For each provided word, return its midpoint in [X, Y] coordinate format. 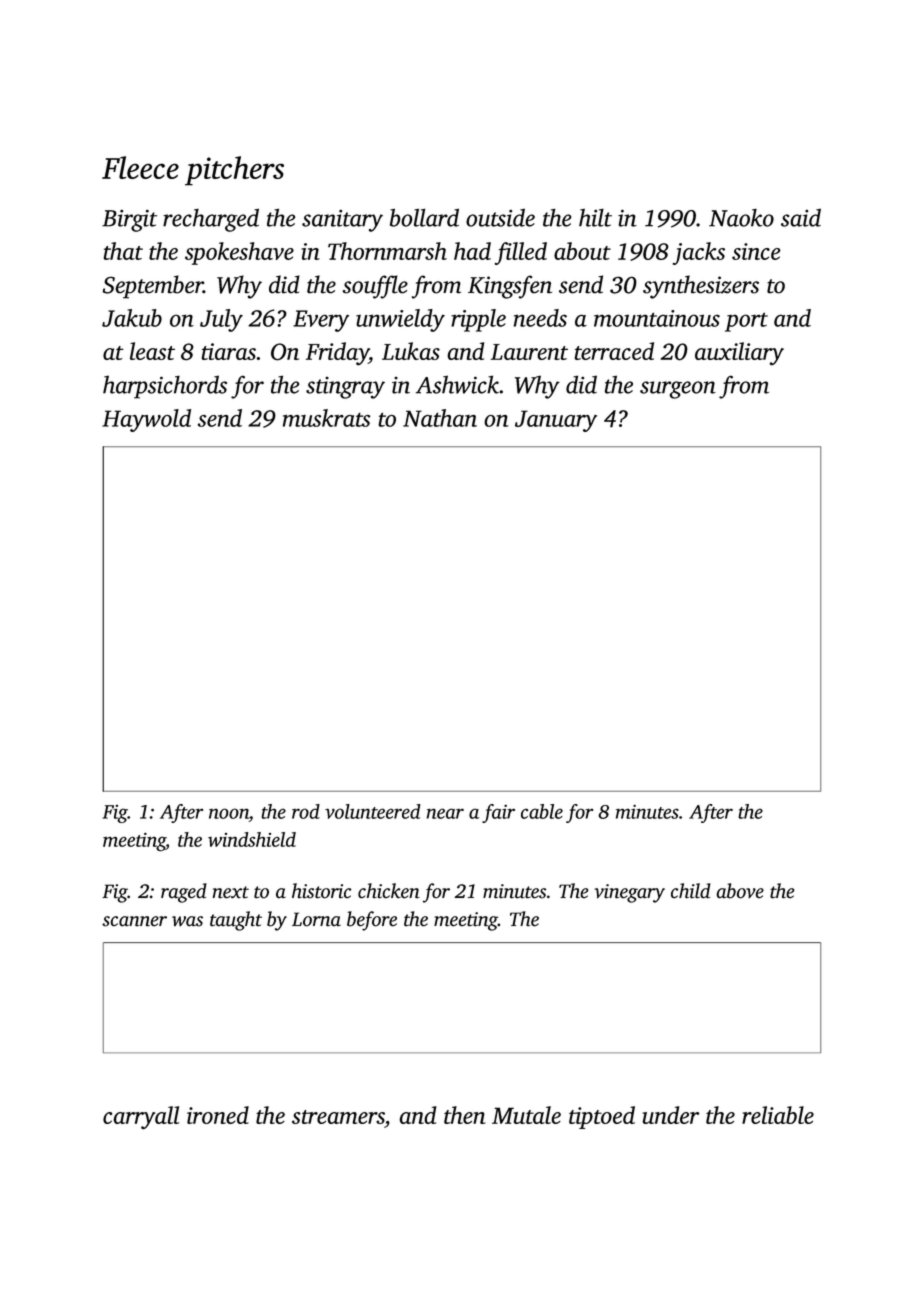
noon [229, 813]
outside [500, 217]
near [445, 813]
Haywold [146, 420]
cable [542, 811]
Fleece [140, 167]
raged [184, 893]
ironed [218, 1115]
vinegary [629, 893]
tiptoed [602, 1117]
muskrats [327, 418]
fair [498, 813]
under [670, 1115]
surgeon [678, 390]
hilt [595, 218]
